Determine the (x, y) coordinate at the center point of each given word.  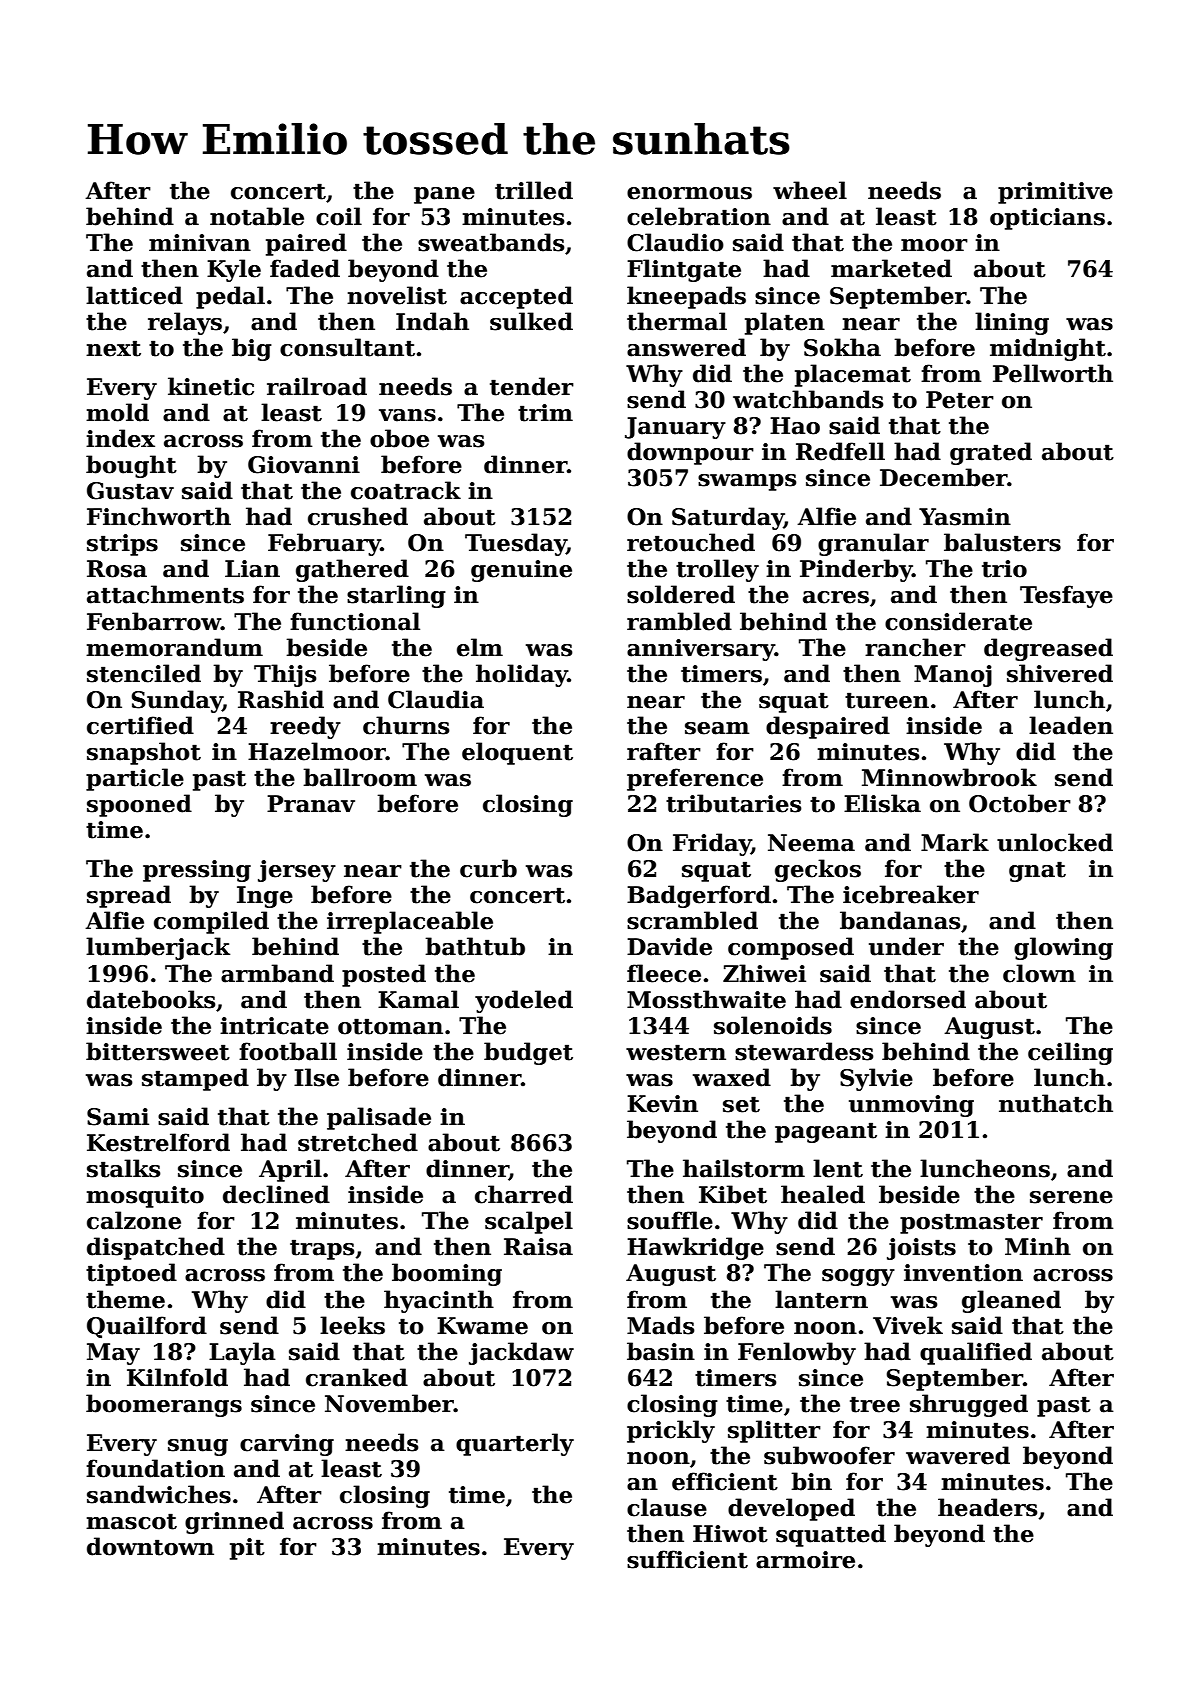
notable (257, 216)
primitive (1055, 193)
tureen (887, 700)
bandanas (900, 920)
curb (488, 868)
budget (528, 1053)
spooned (139, 805)
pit (247, 1549)
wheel (810, 190)
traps (322, 1249)
